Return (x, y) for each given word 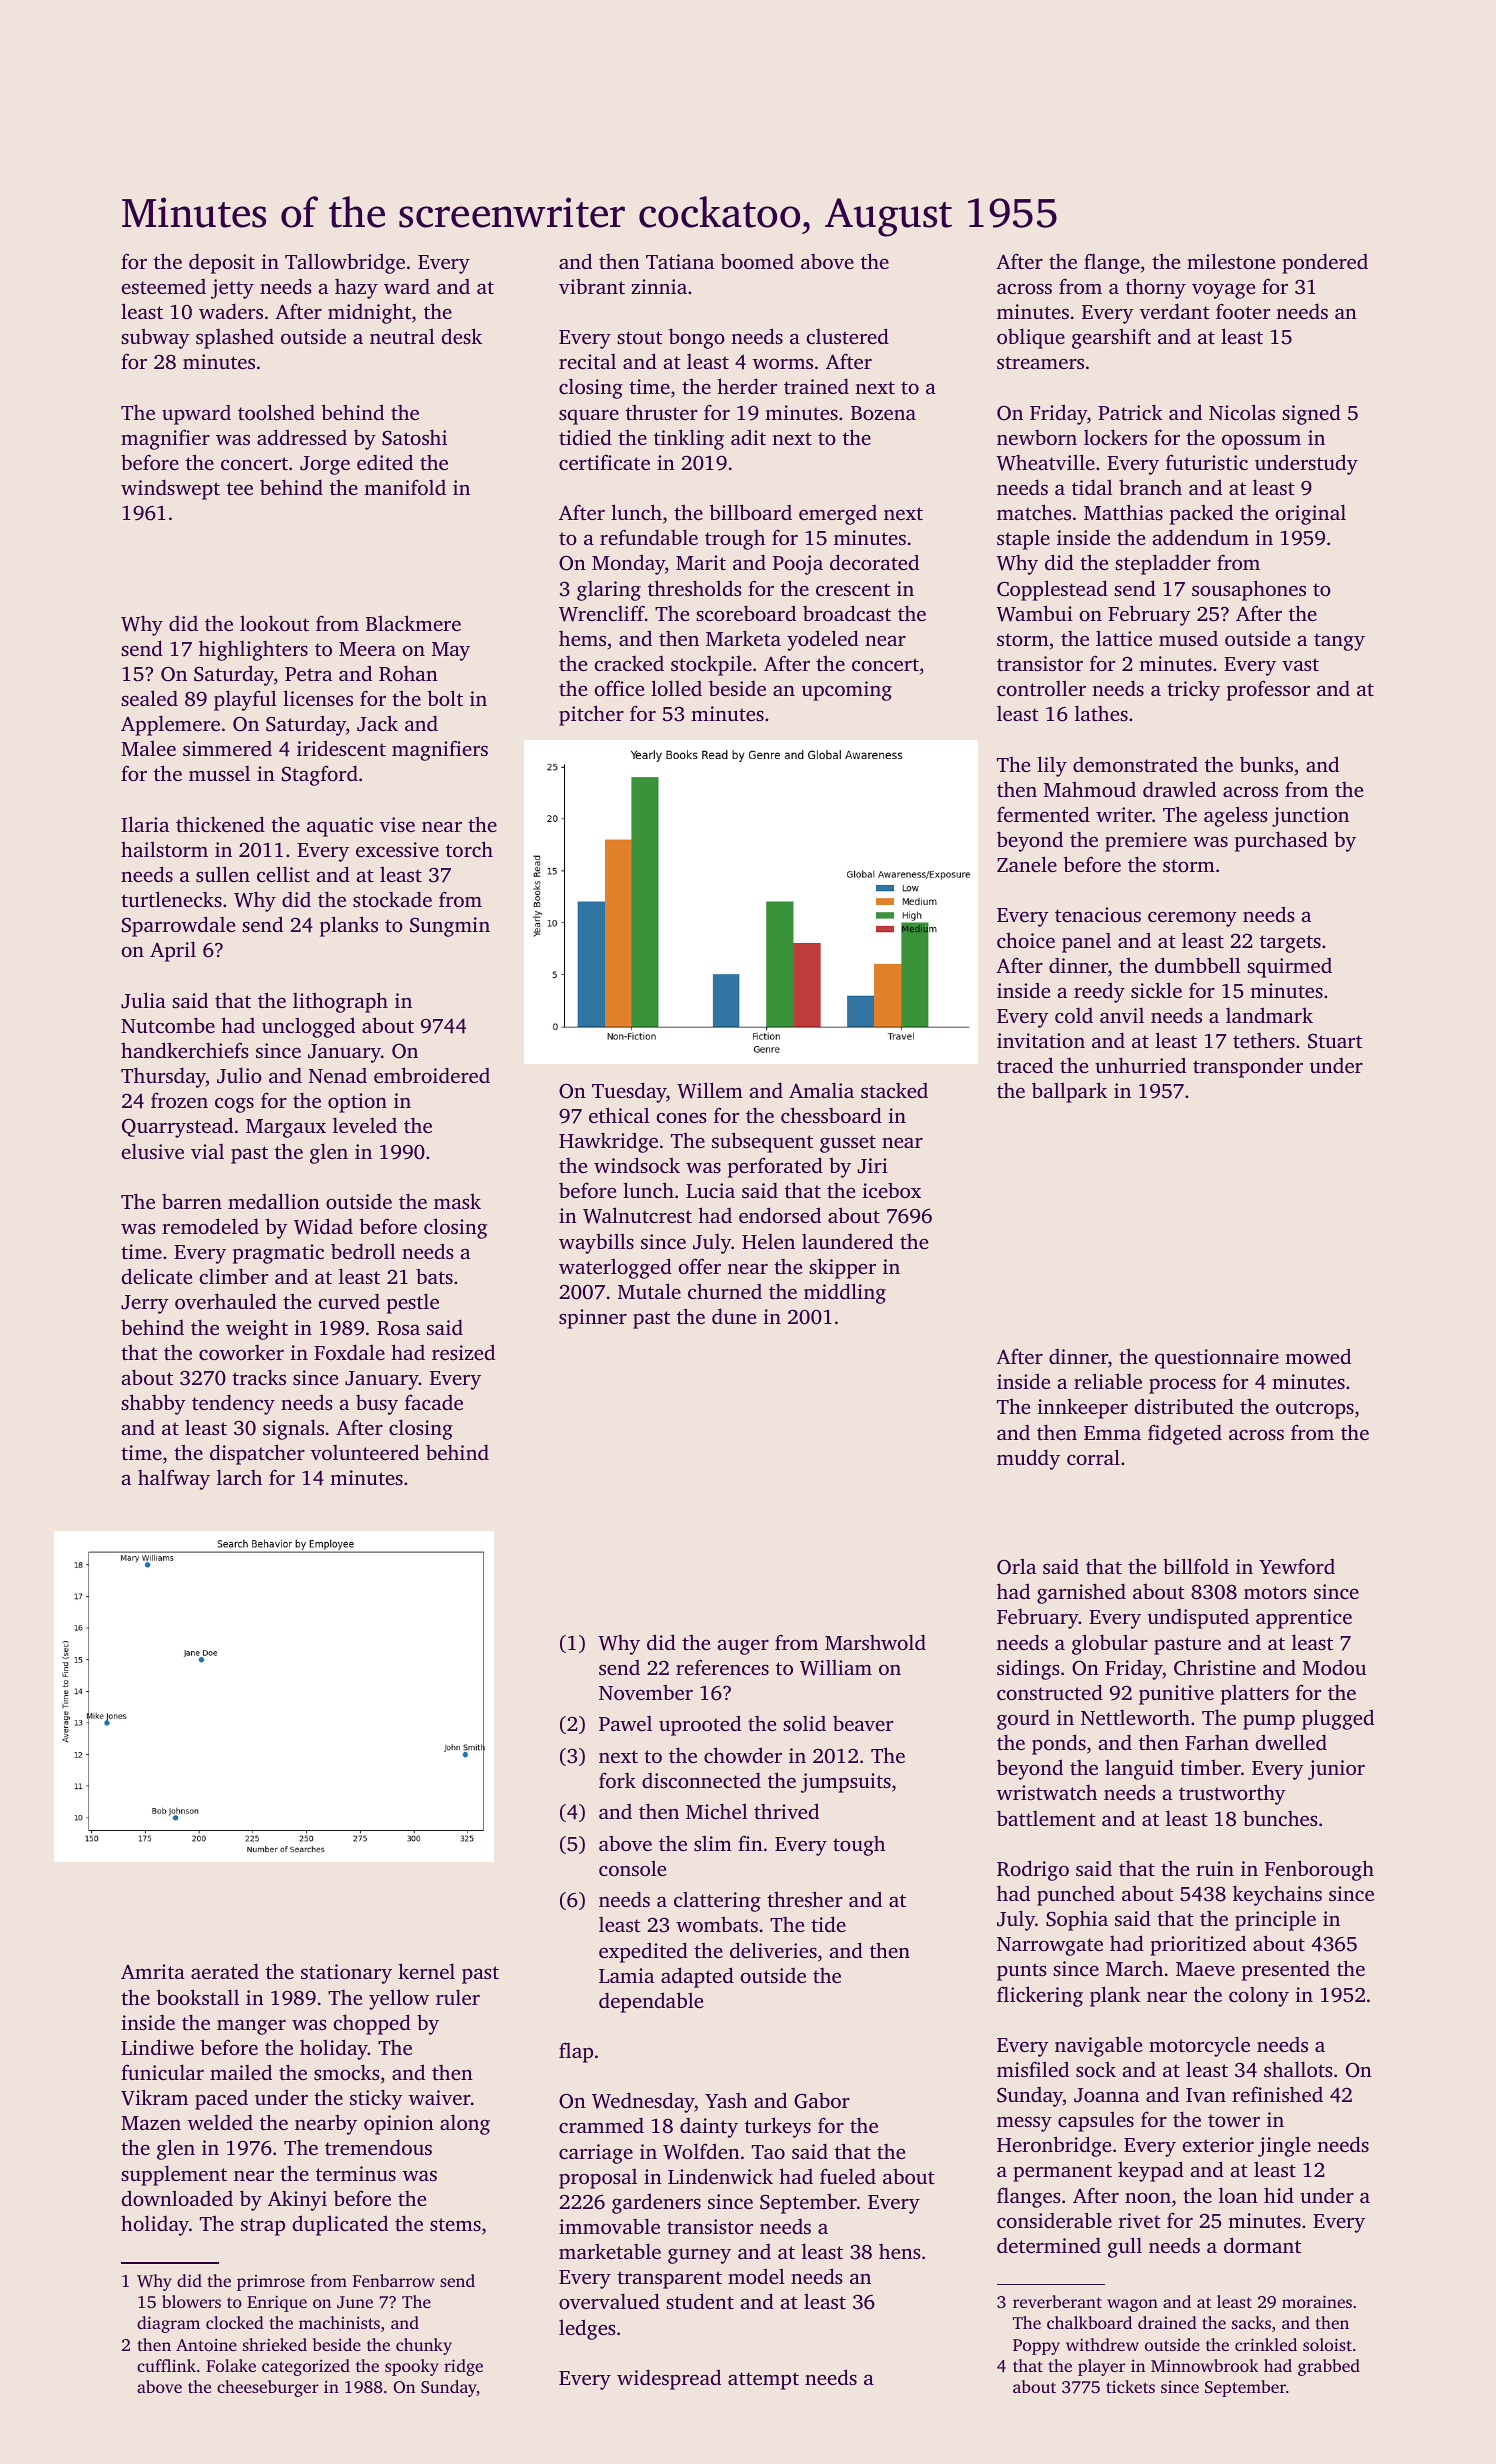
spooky (412, 2367)
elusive (153, 1151)
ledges (587, 2329)
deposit (222, 263)
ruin (1215, 1868)
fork (617, 1780)
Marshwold (875, 1642)
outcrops (1315, 1410)
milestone (1231, 261)
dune (734, 1316)
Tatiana (680, 261)
